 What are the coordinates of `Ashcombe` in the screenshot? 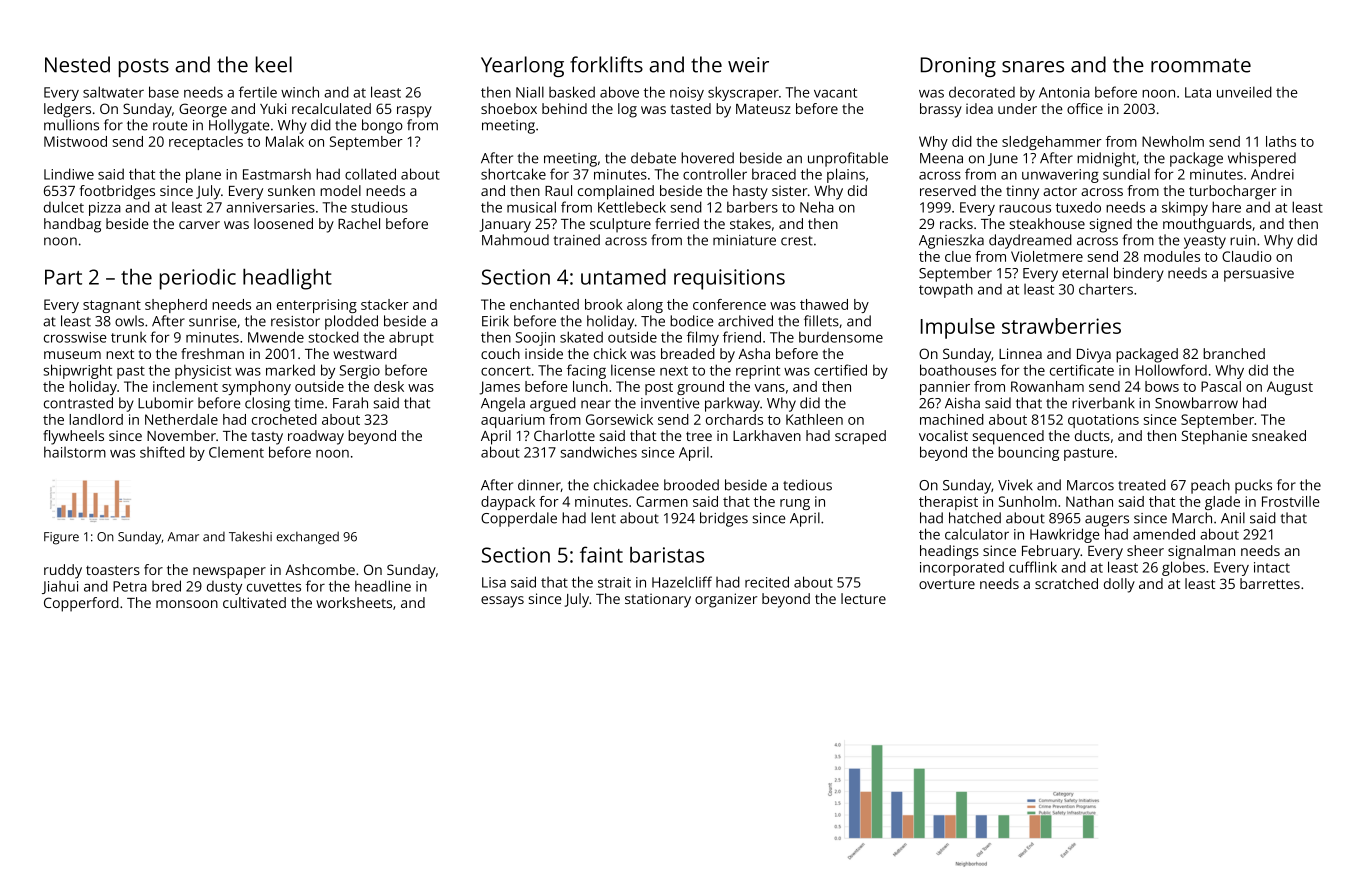 It's located at (320, 569).
